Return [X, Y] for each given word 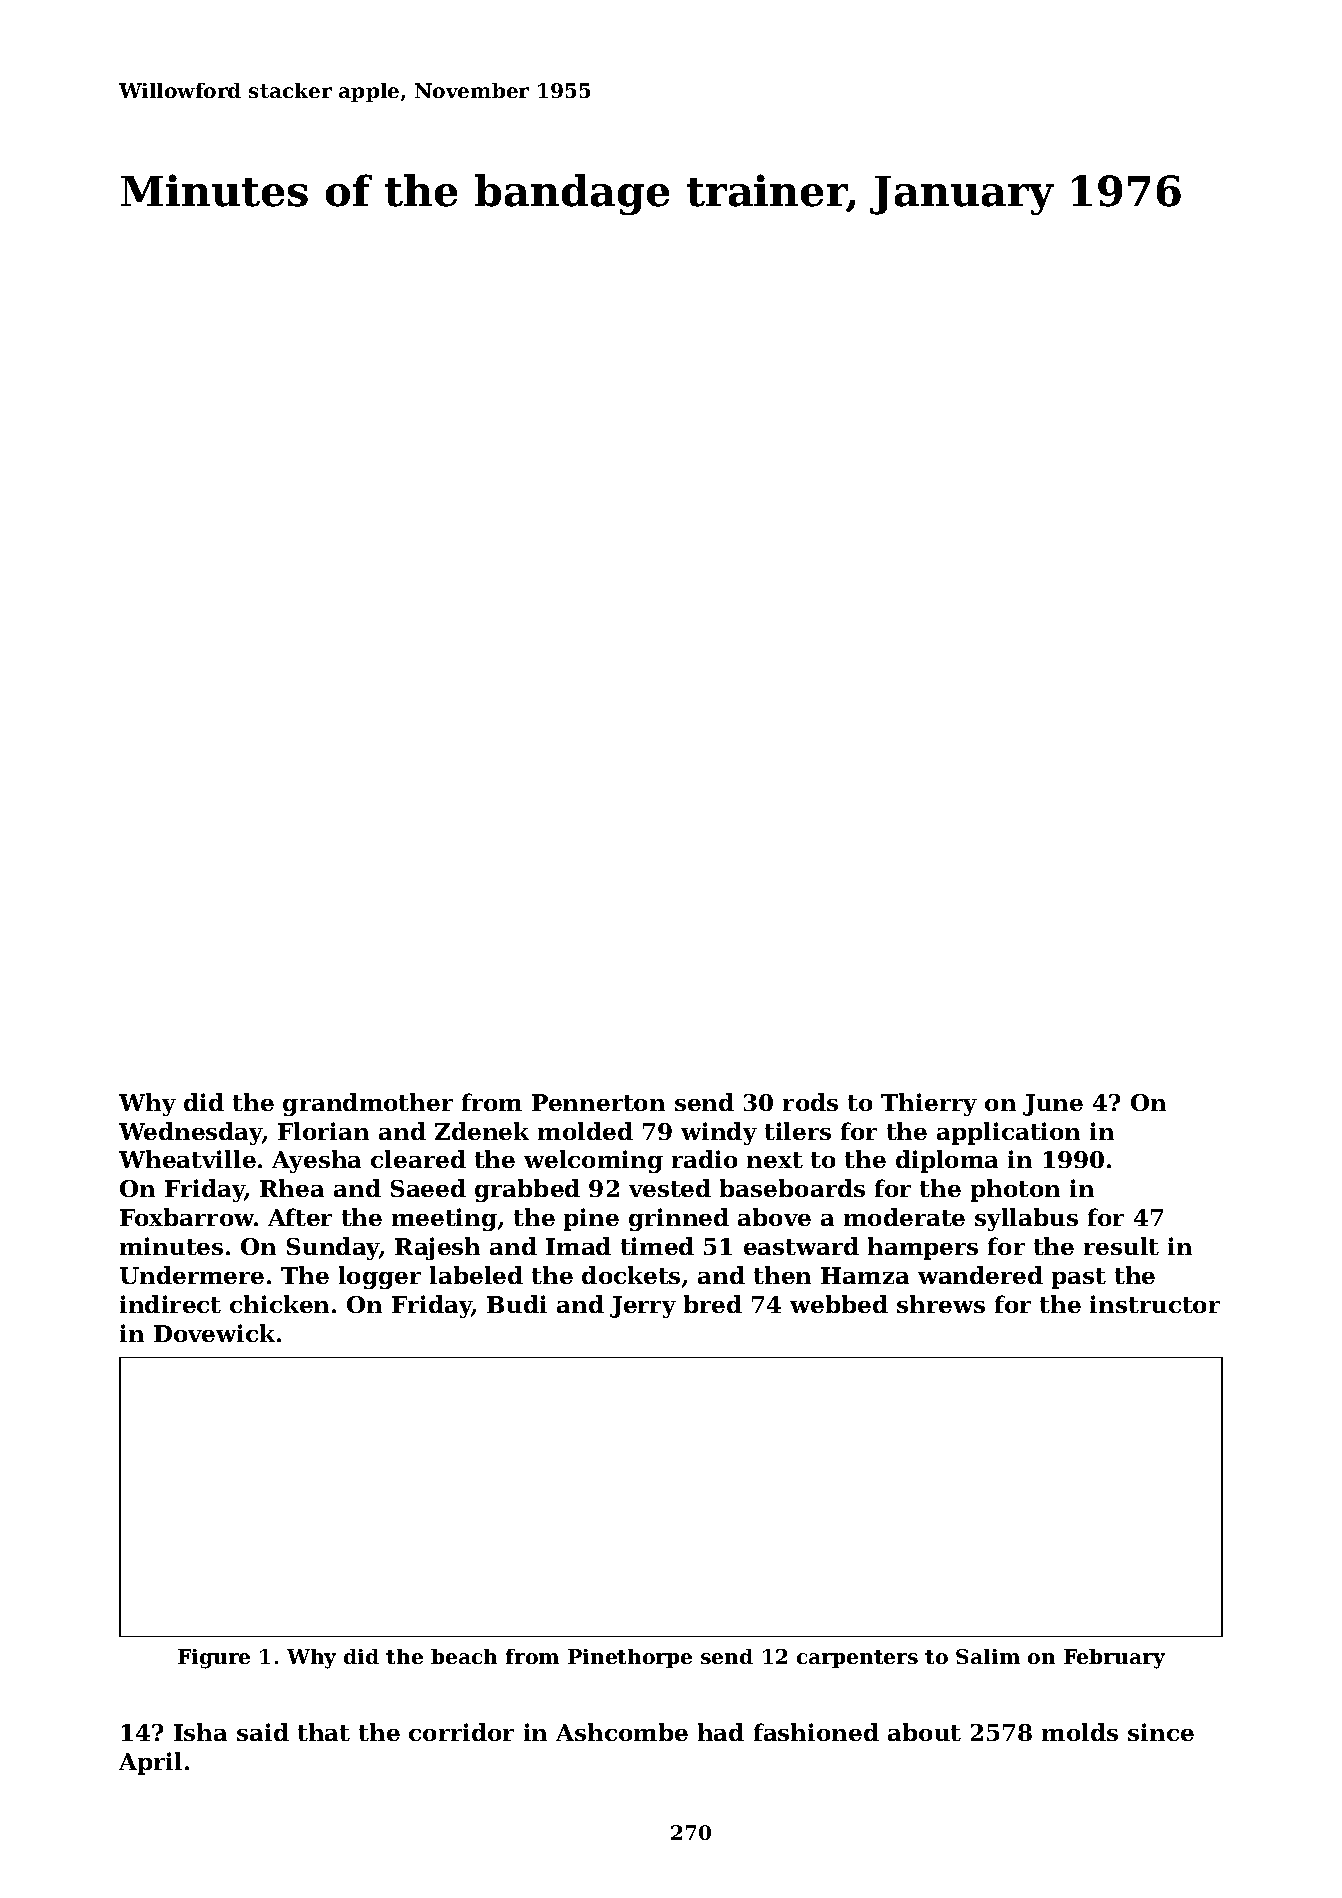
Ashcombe [622, 1732]
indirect [170, 1304]
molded [585, 1131]
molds [1080, 1732]
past [1079, 1278]
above [774, 1217]
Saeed [428, 1188]
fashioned [816, 1732]
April [150, 1763]
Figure [214, 1659]
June [1053, 1105]
